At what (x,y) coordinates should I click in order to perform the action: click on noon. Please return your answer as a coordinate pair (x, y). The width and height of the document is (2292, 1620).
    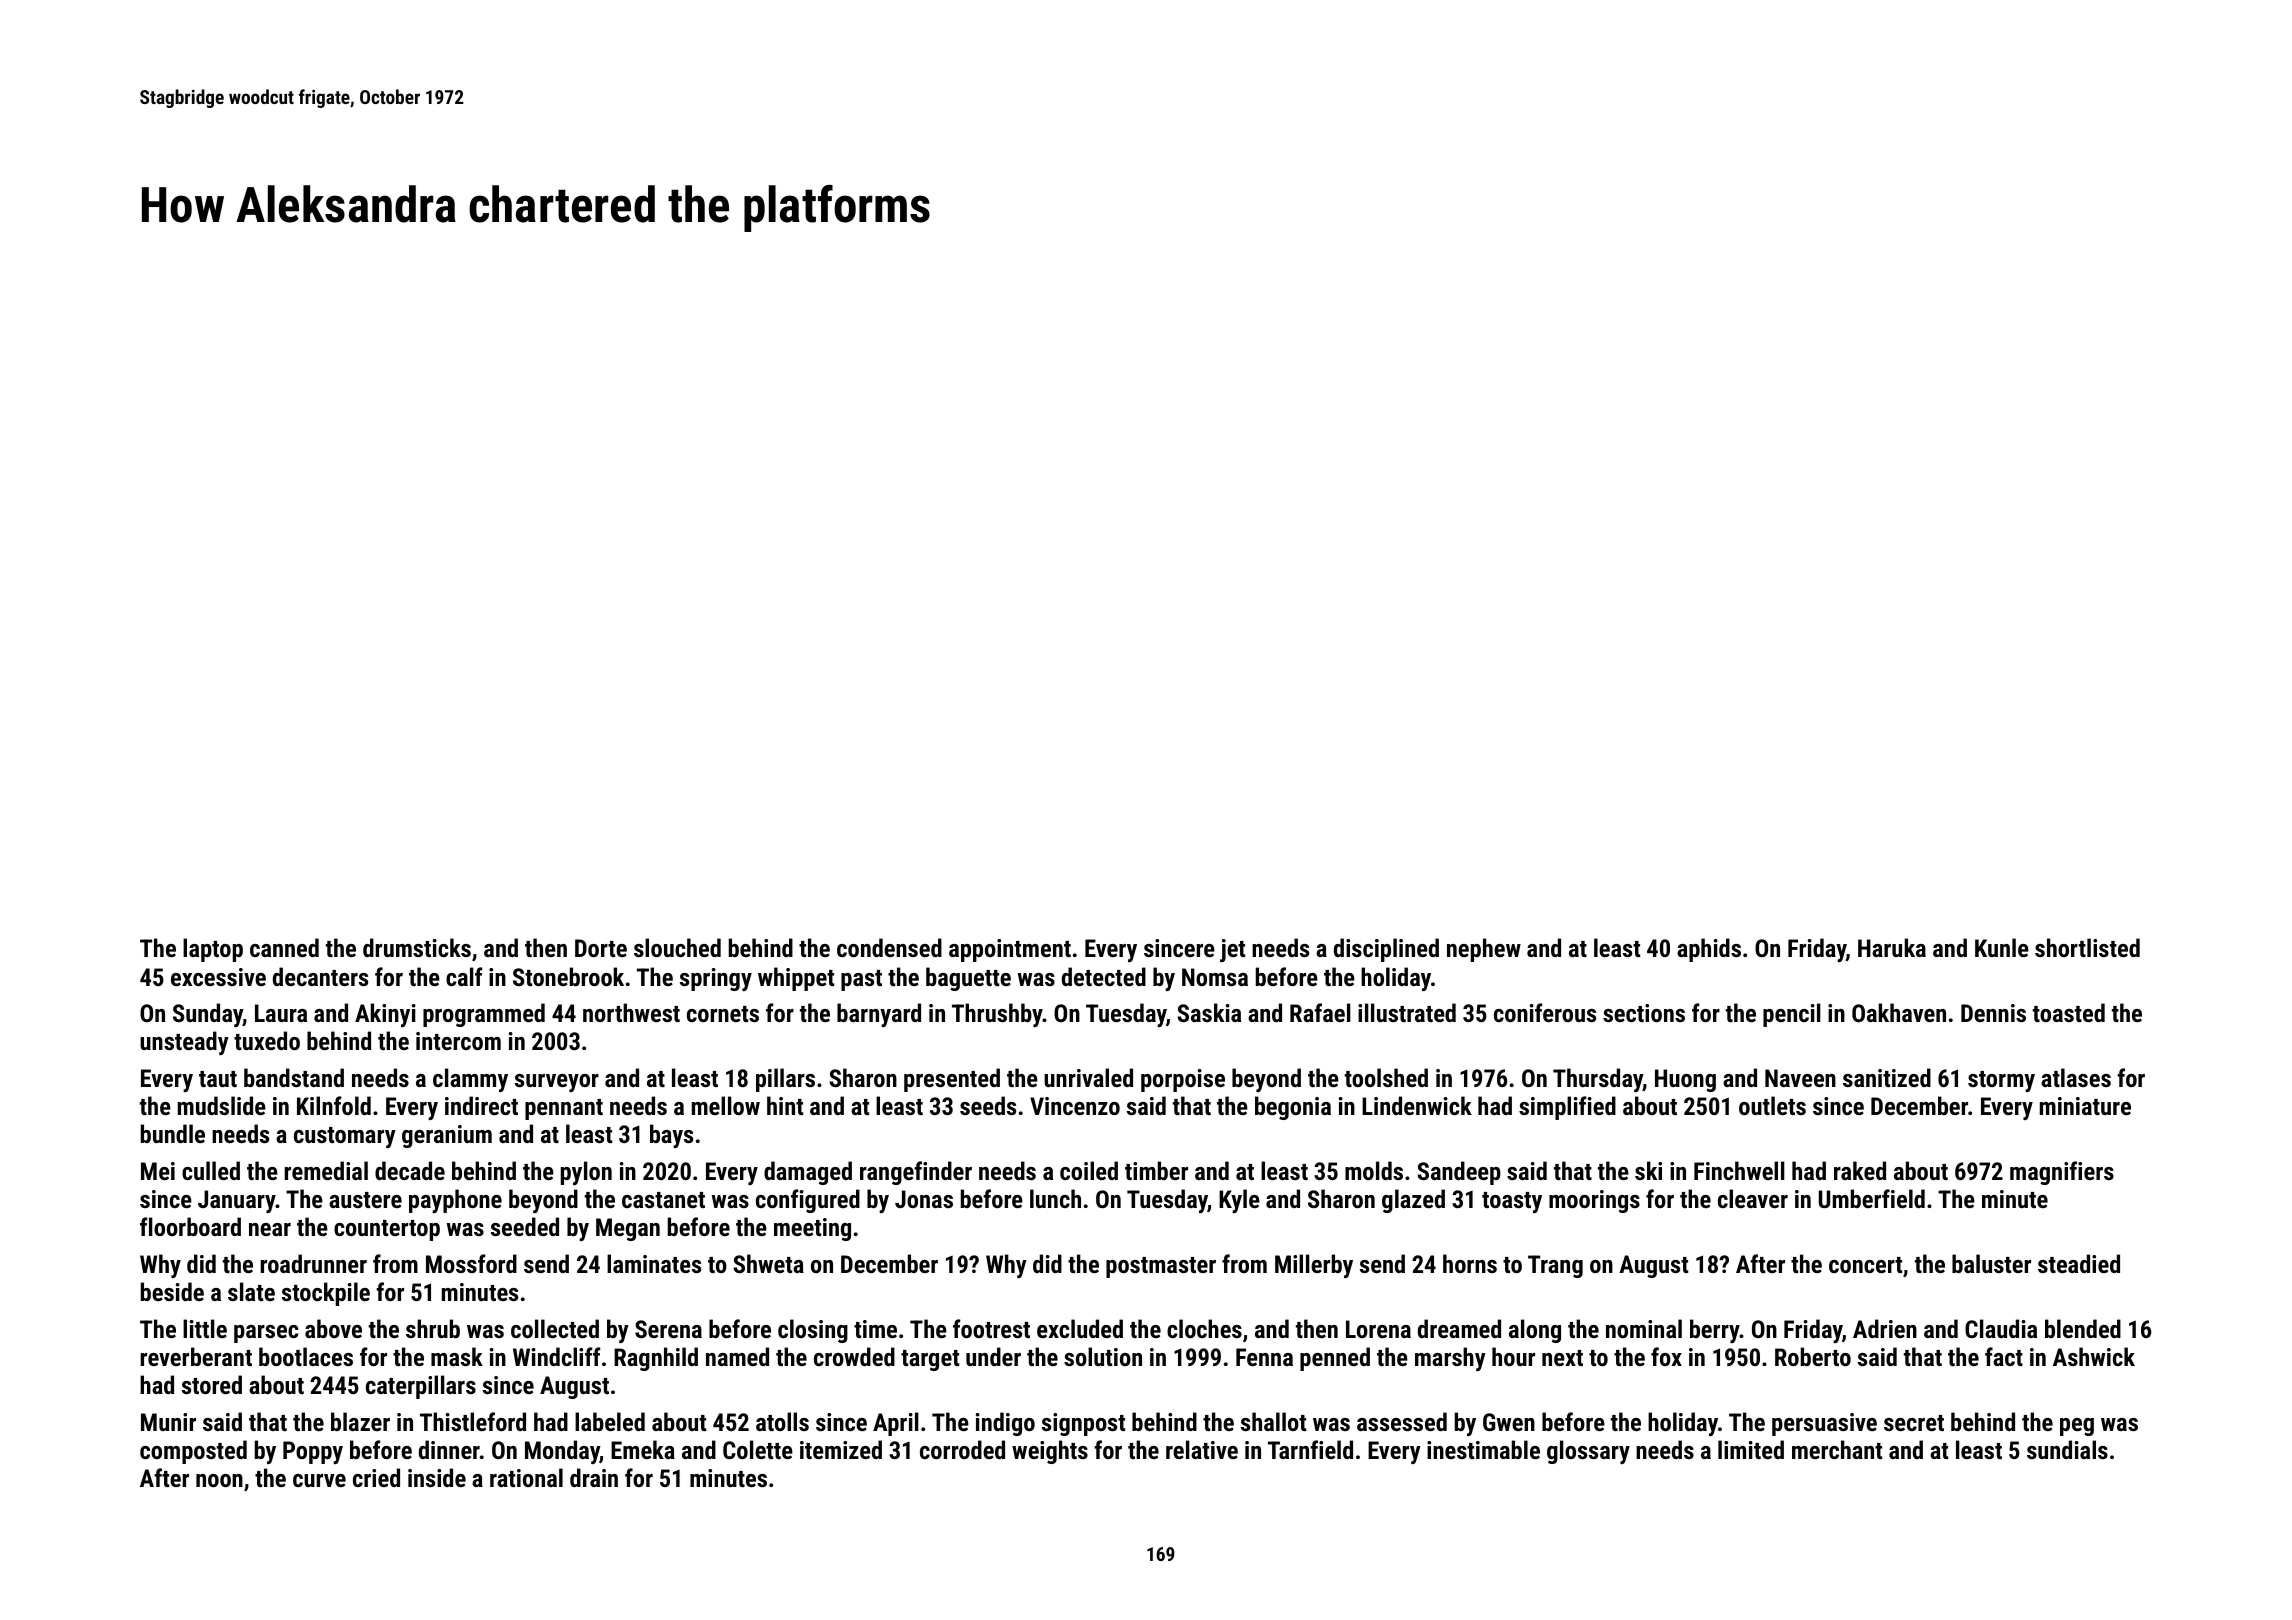
    Looking at the image, I should click on (219, 1480).
